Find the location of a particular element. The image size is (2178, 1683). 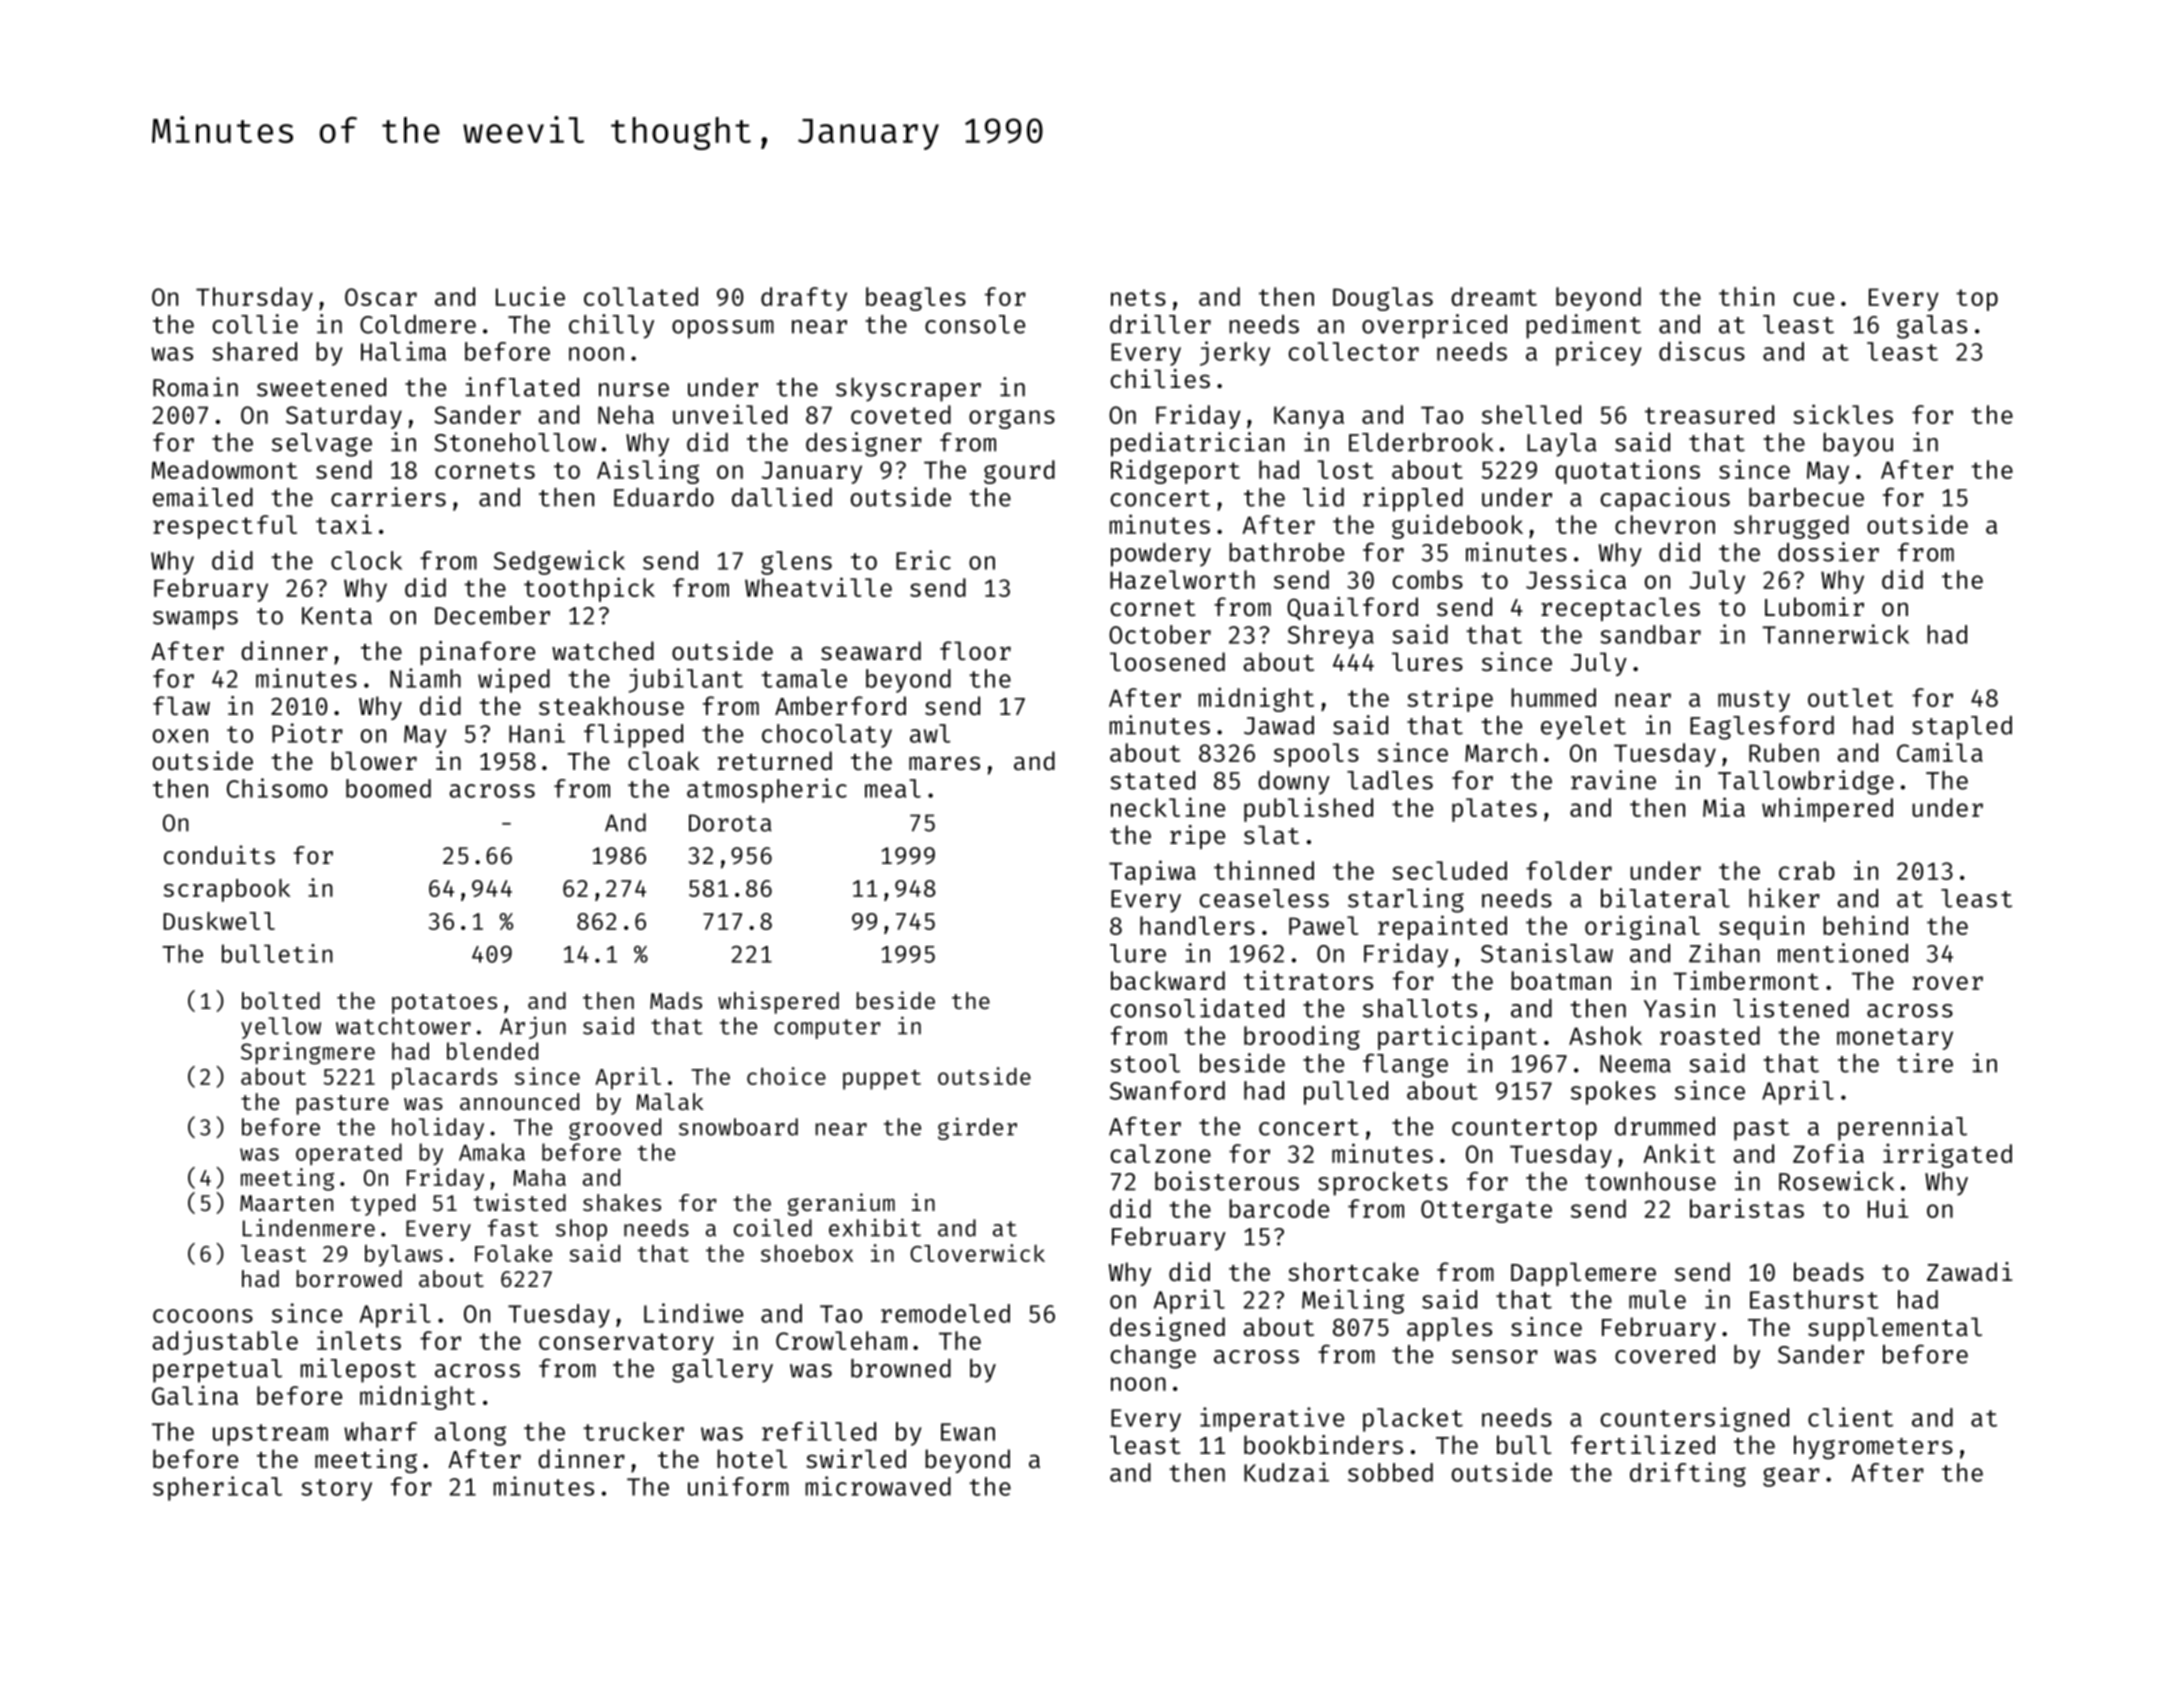

Jessica is located at coordinates (1576, 579).
